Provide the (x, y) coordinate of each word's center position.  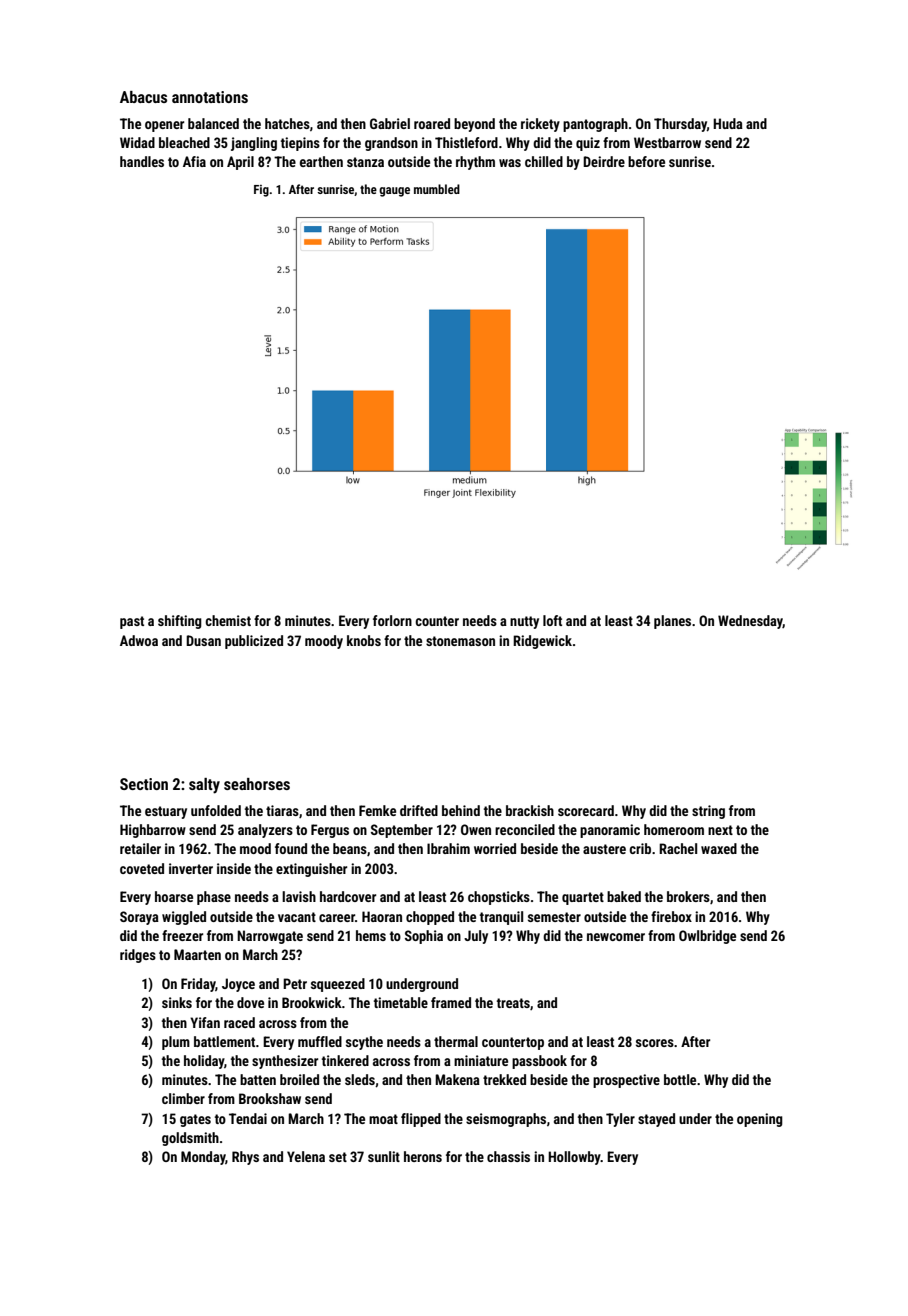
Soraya (139, 918)
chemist (228, 620)
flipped (421, 1120)
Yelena (306, 1156)
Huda (728, 123)
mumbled (437, 189)
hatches (287, 123)
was (510, 163)
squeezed (338, 985)
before (646, 161)
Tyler (620, 1120)
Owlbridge (707, 937)
